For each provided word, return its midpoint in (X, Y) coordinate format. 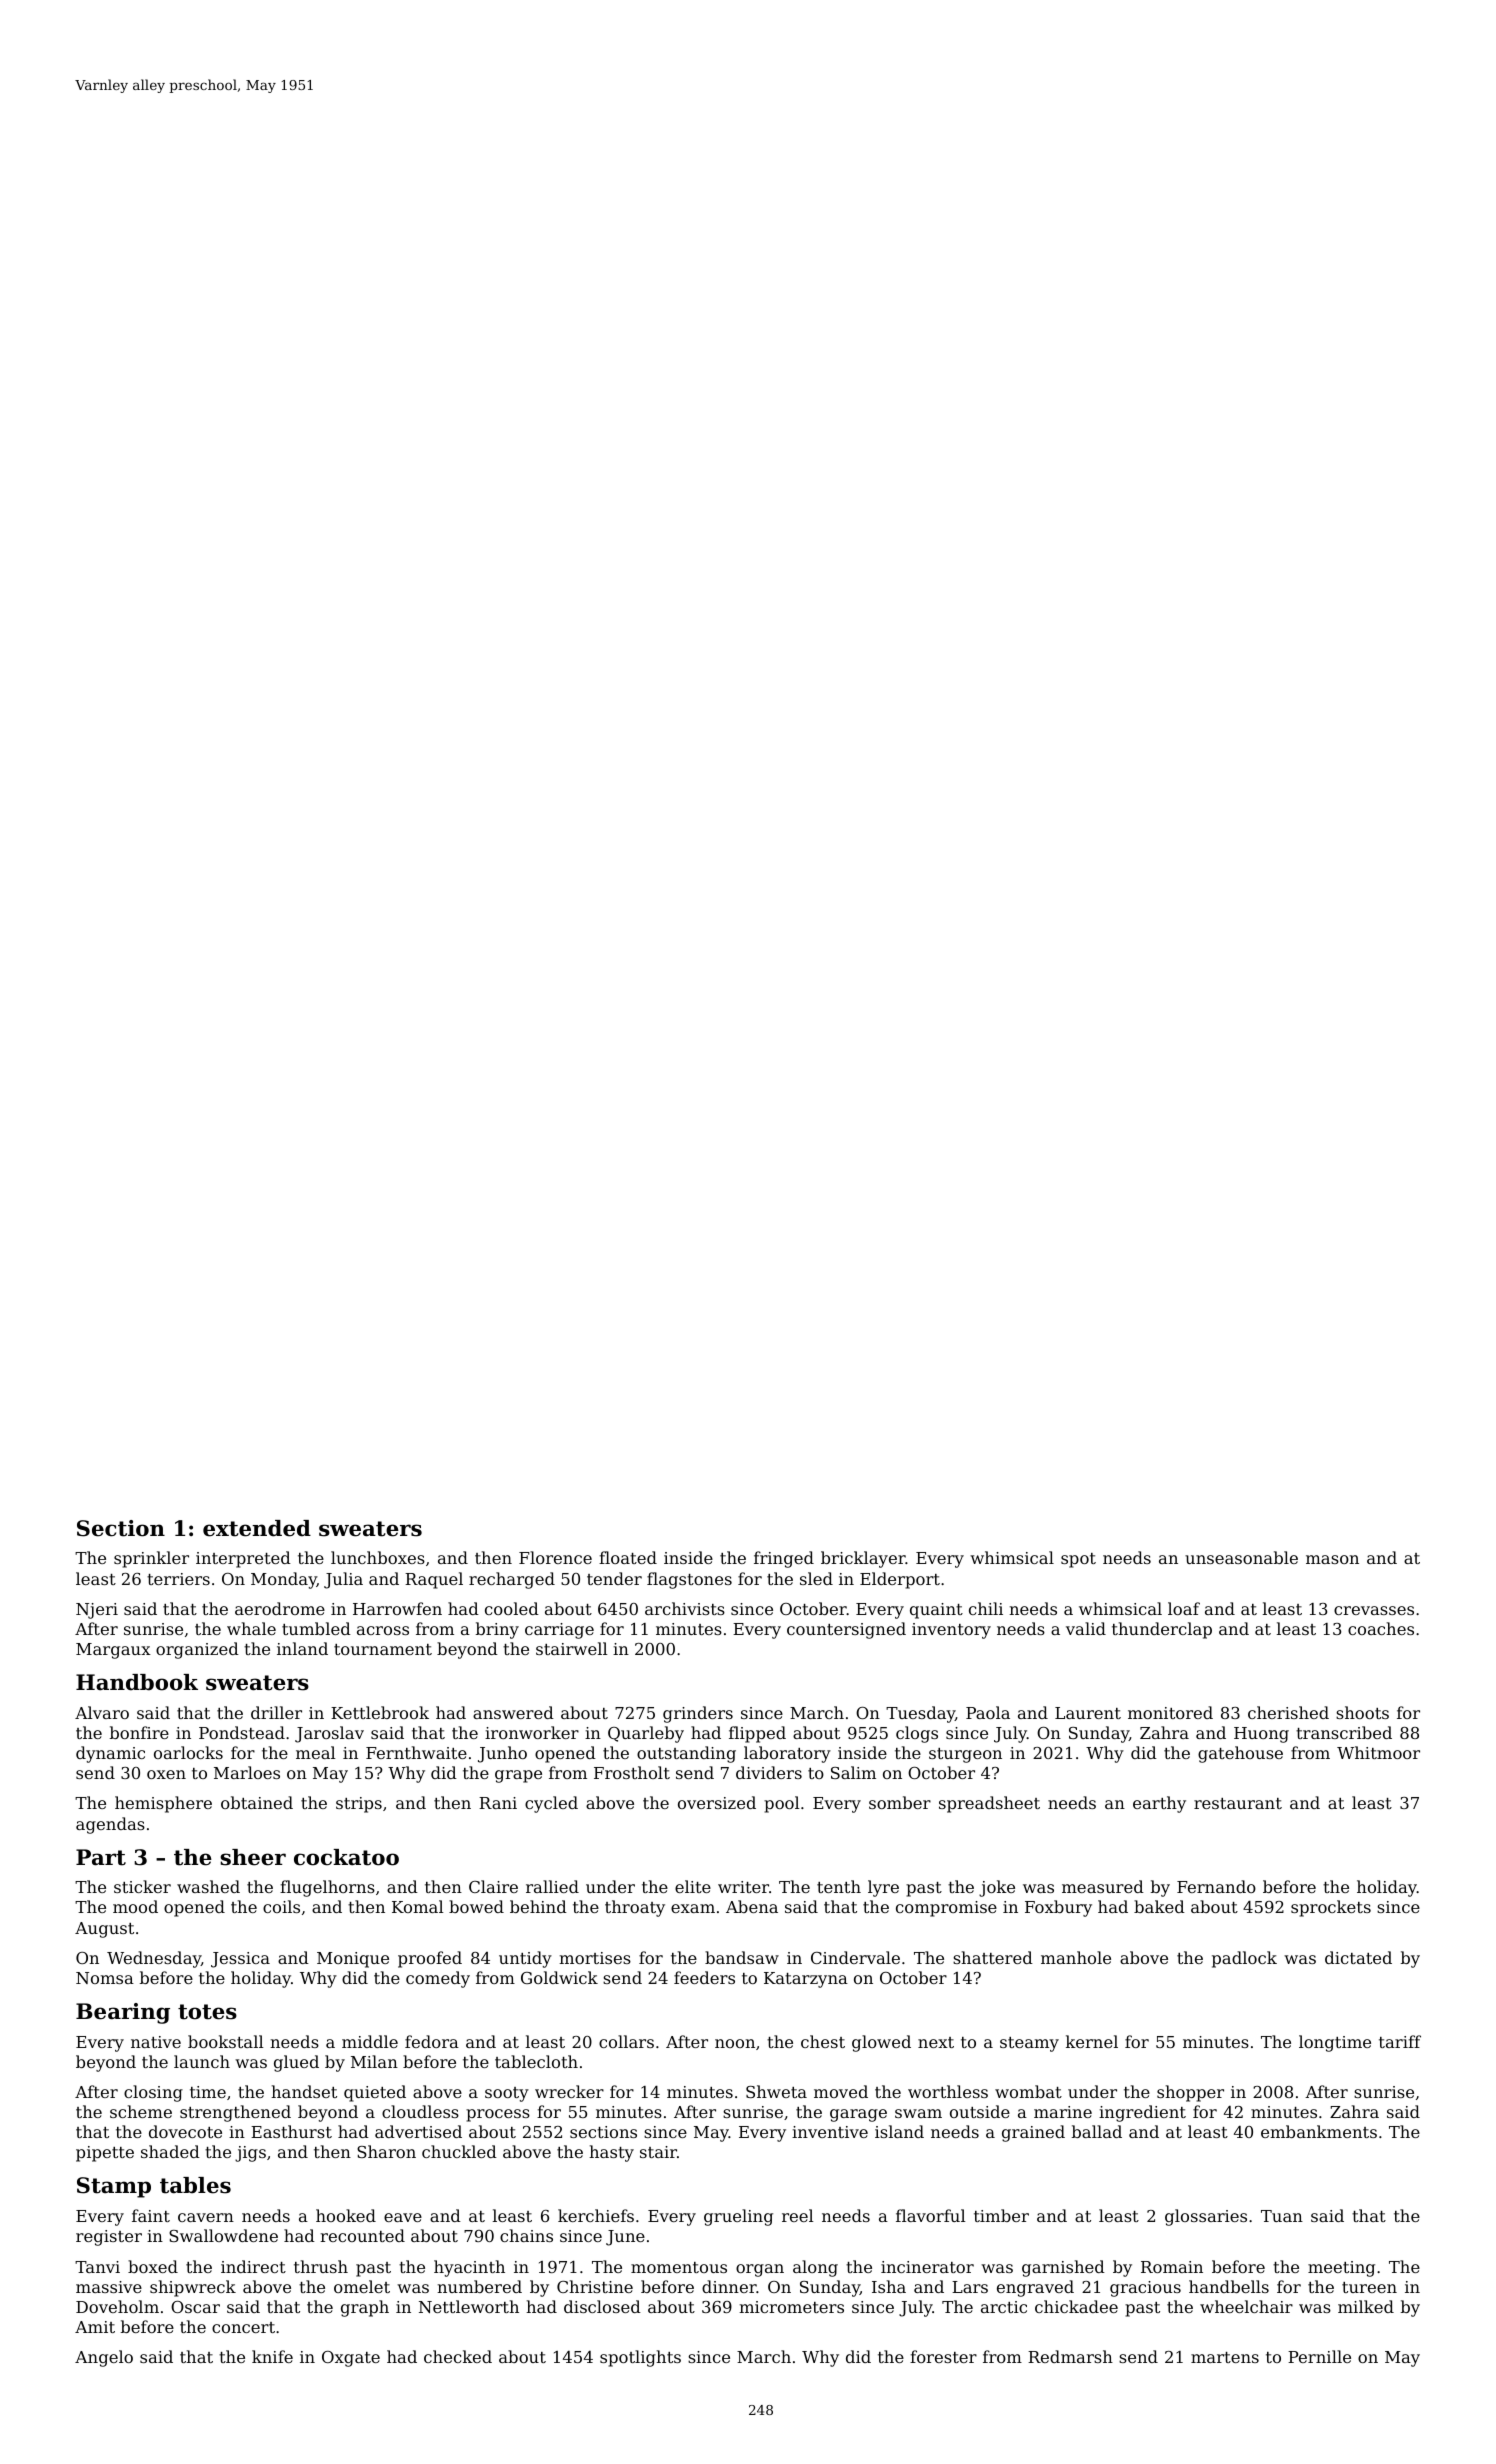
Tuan (1282, 2216)
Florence (555, 1557)
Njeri (97, 1611)
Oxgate (351, 2359)
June (625, 2238)
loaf (1184, 1608)
